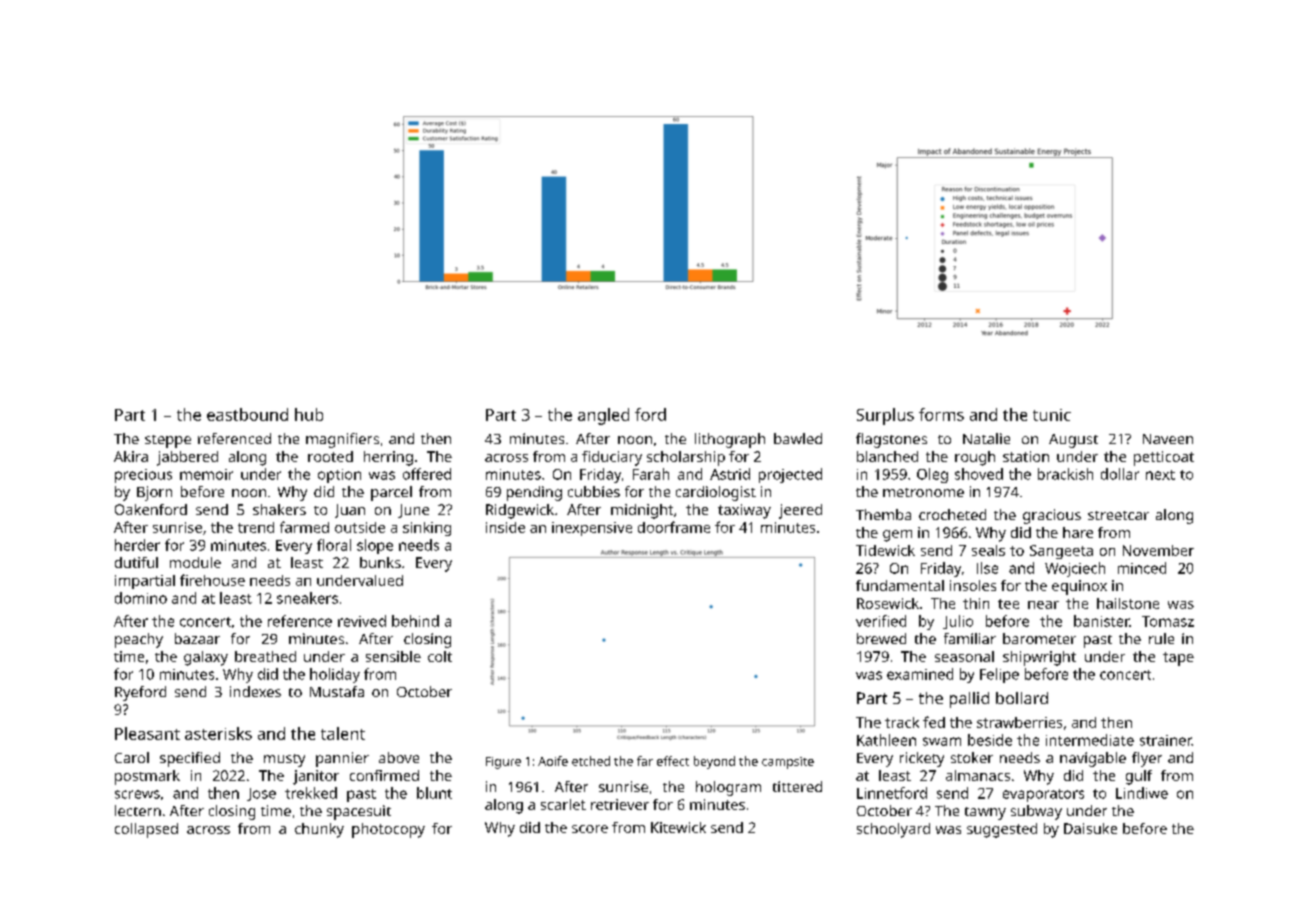 The width and height of the screenshot is (1308, 924). I want to click on score, so click(590, 829).
